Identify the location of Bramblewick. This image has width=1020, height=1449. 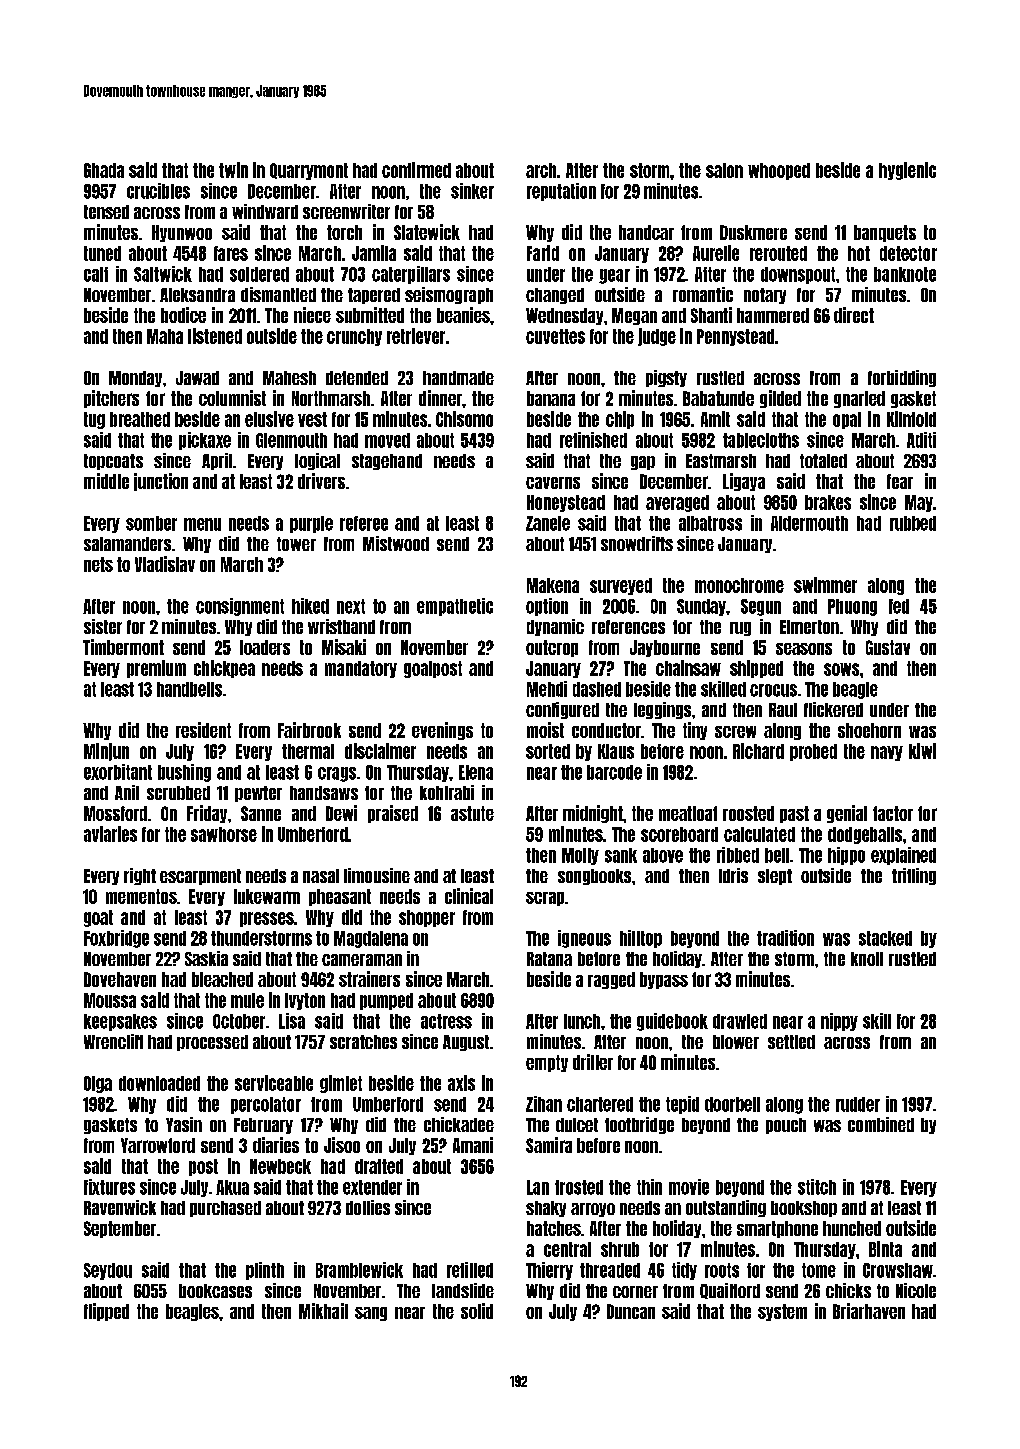
(359, 1270).
